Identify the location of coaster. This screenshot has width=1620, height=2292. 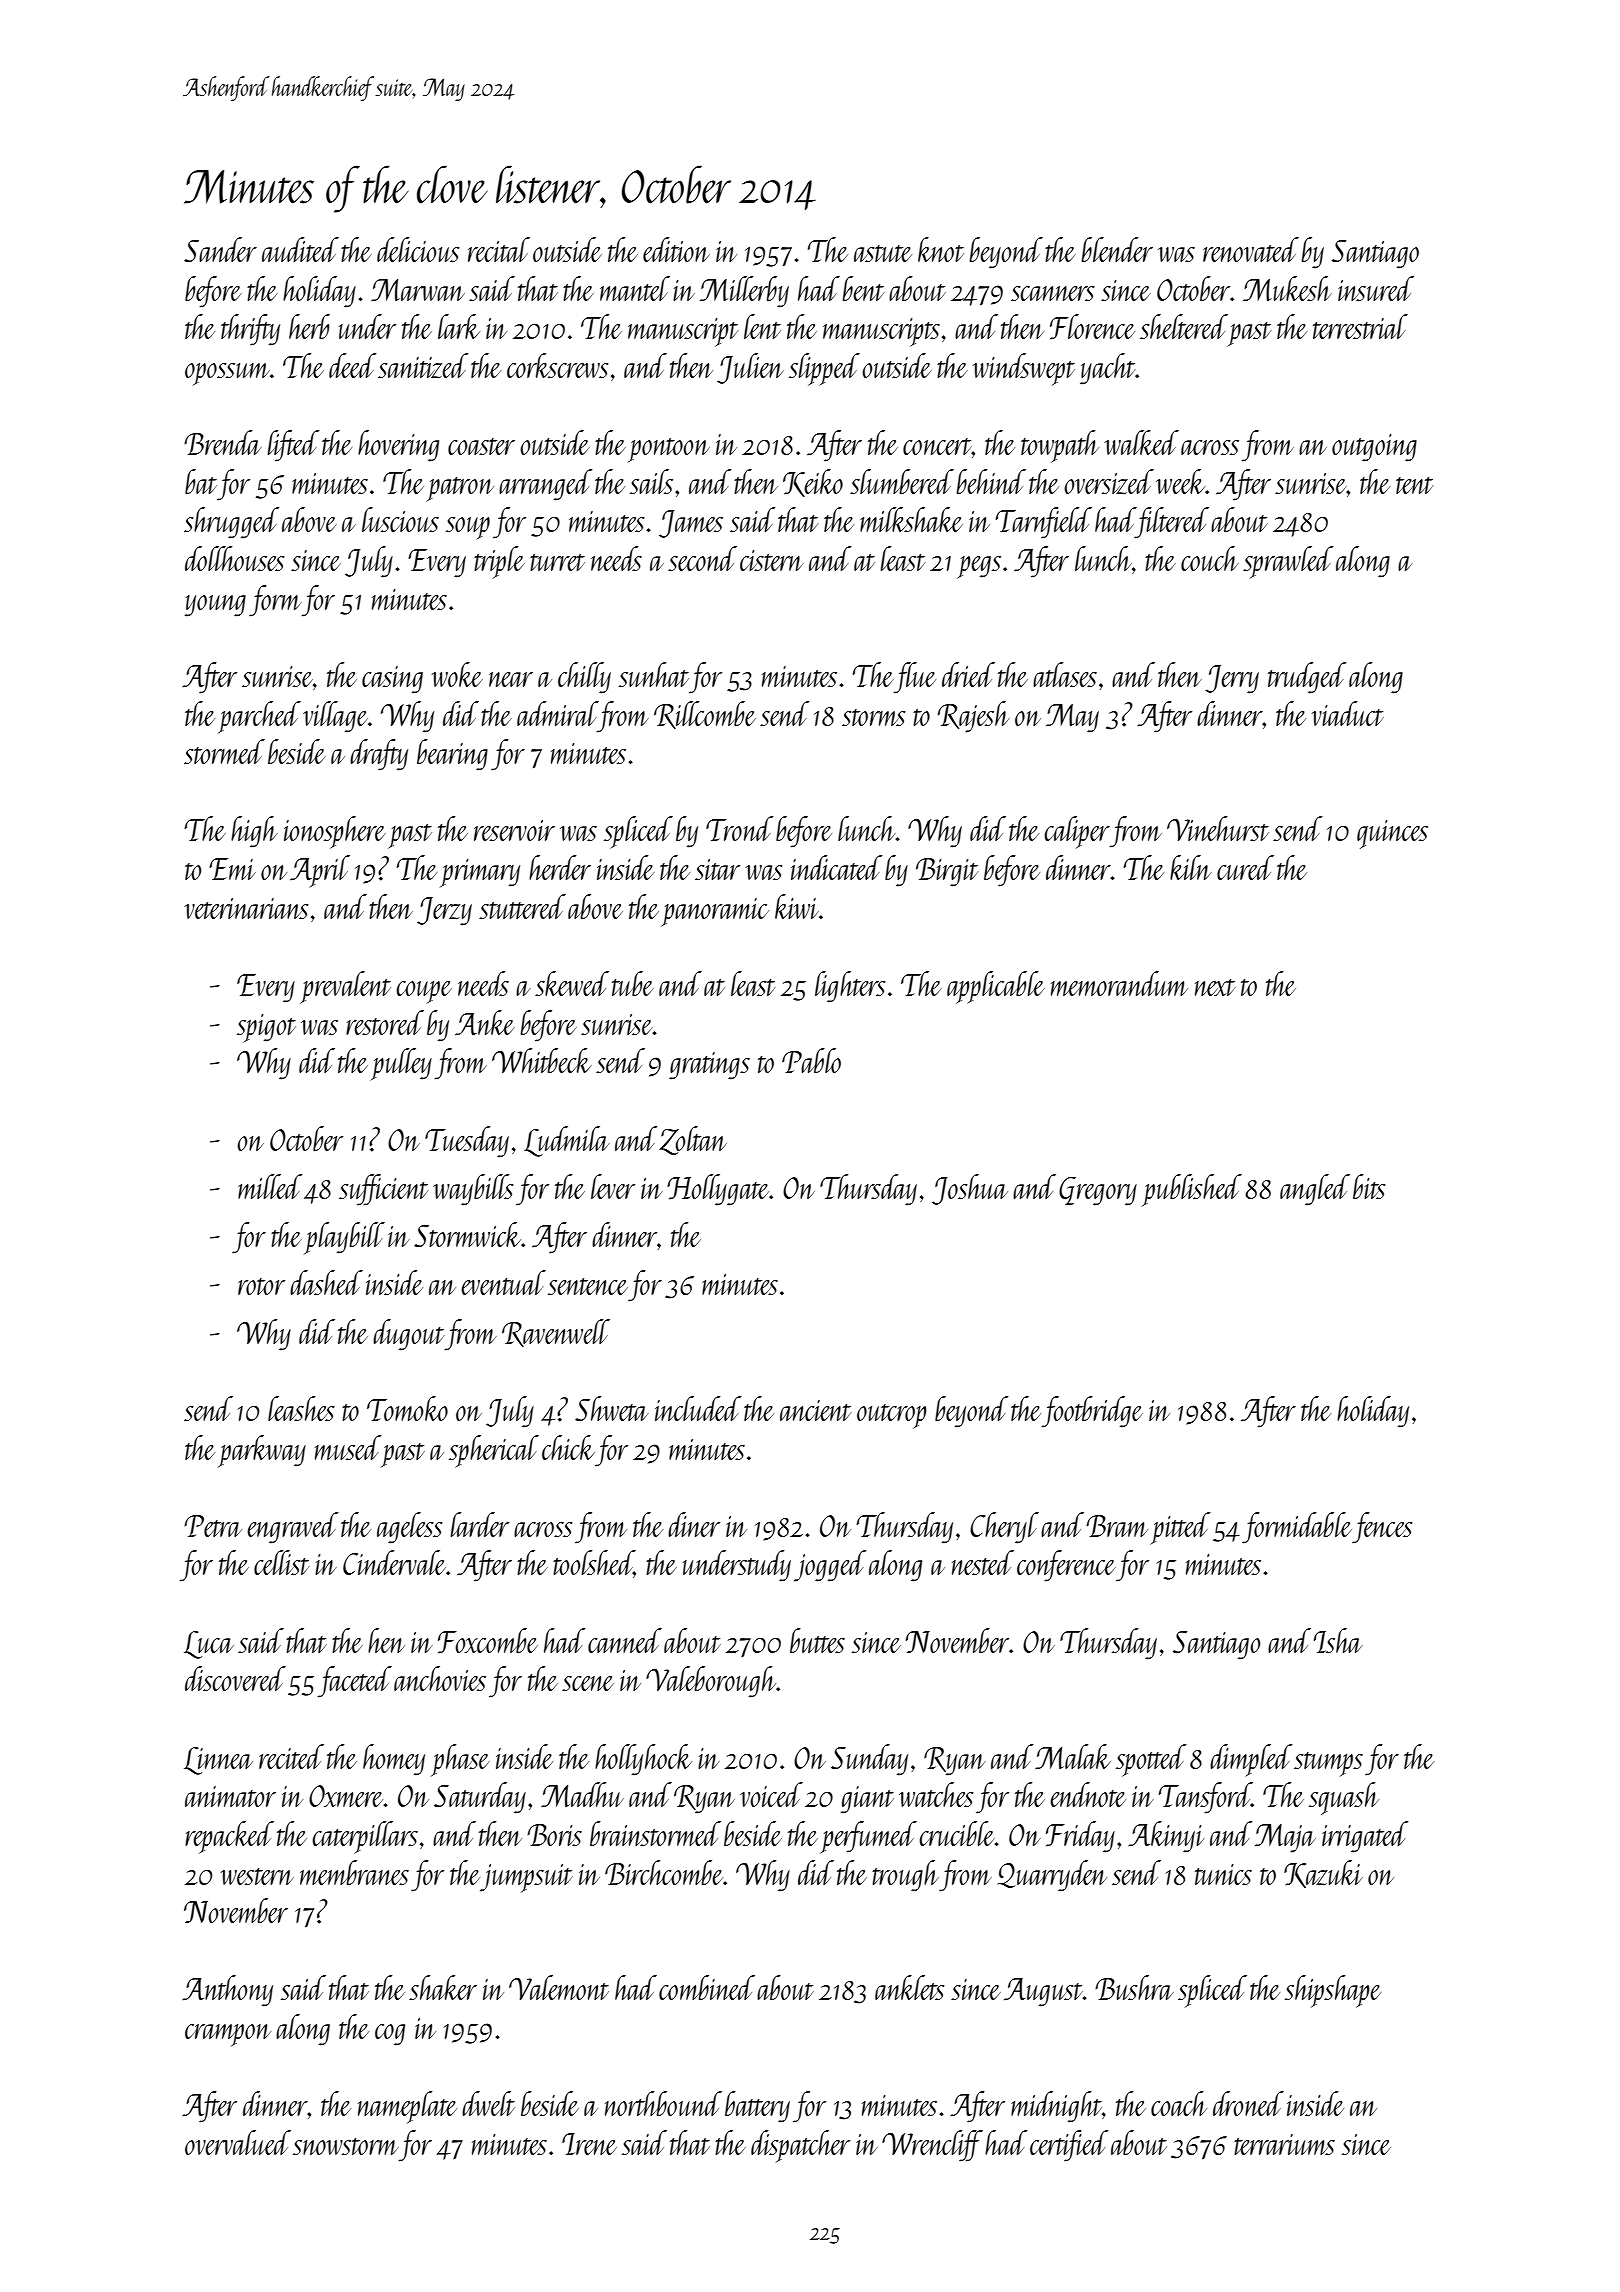
(481, 446).
